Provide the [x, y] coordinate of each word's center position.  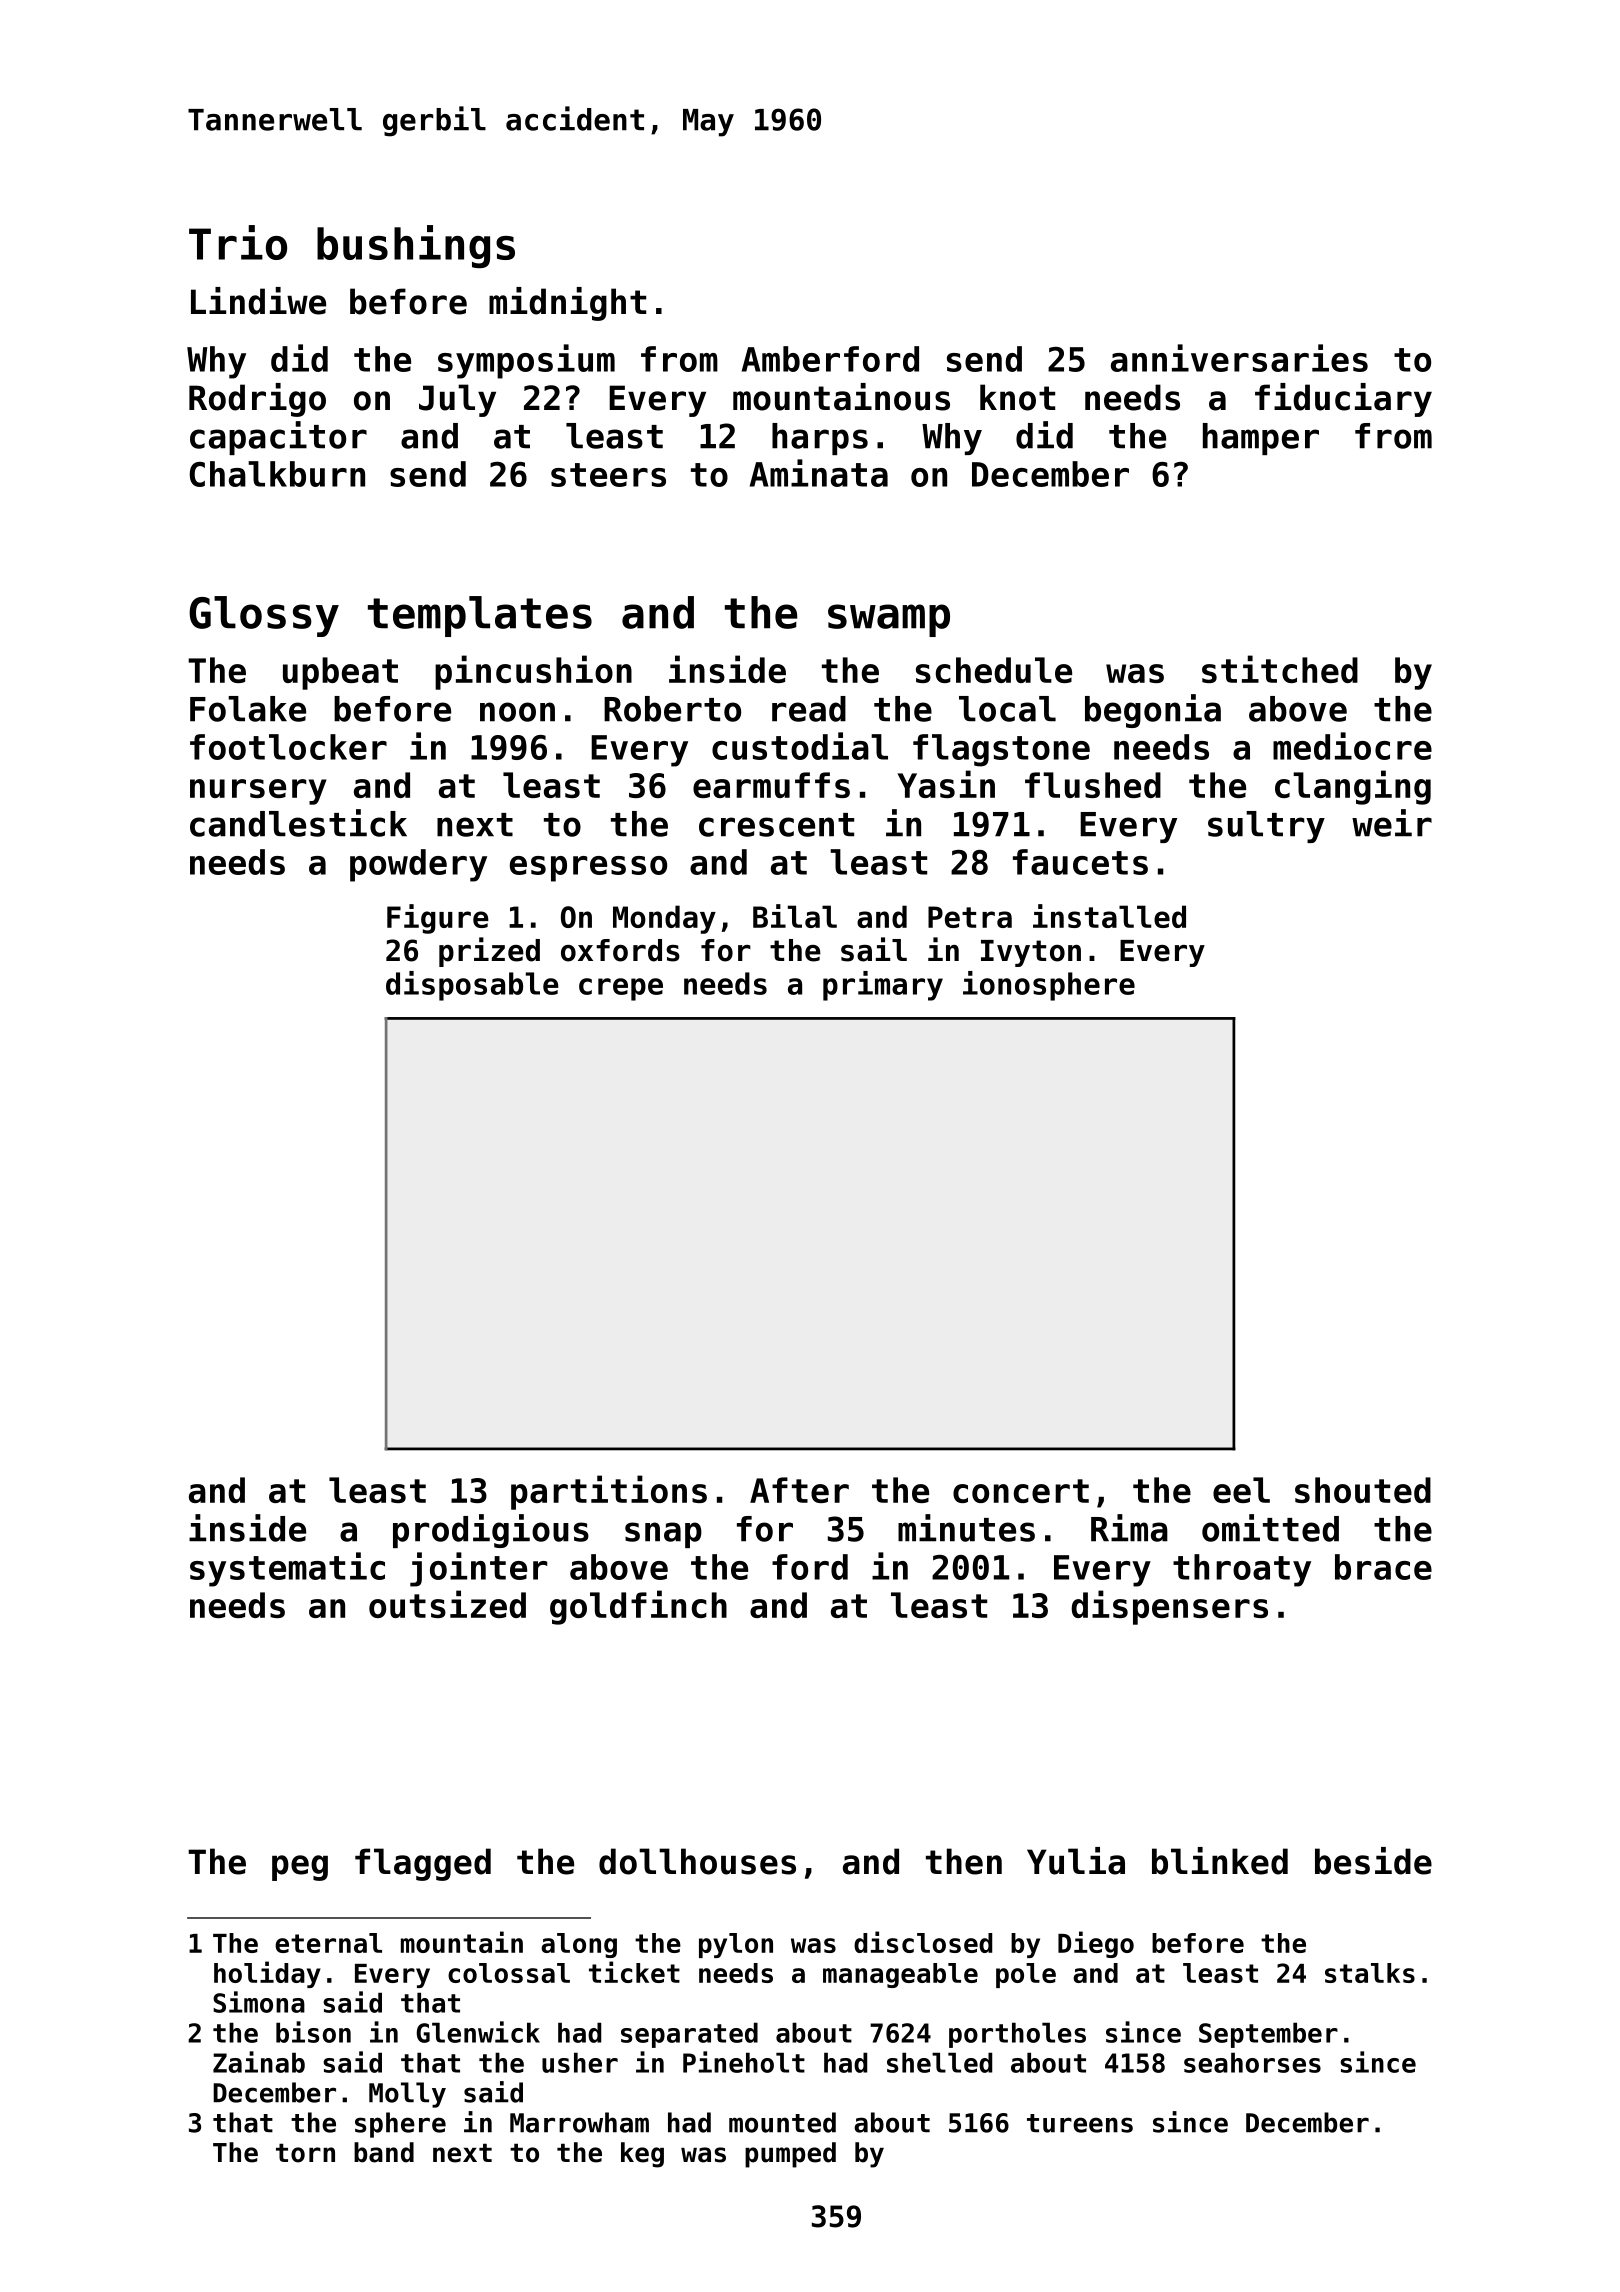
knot [1017, 397]
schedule [994, 670]
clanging [1353, 787]
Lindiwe [258, 301]
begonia [1153, 711]
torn [305, 2153]
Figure [438, 919]
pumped [790, 2155]
